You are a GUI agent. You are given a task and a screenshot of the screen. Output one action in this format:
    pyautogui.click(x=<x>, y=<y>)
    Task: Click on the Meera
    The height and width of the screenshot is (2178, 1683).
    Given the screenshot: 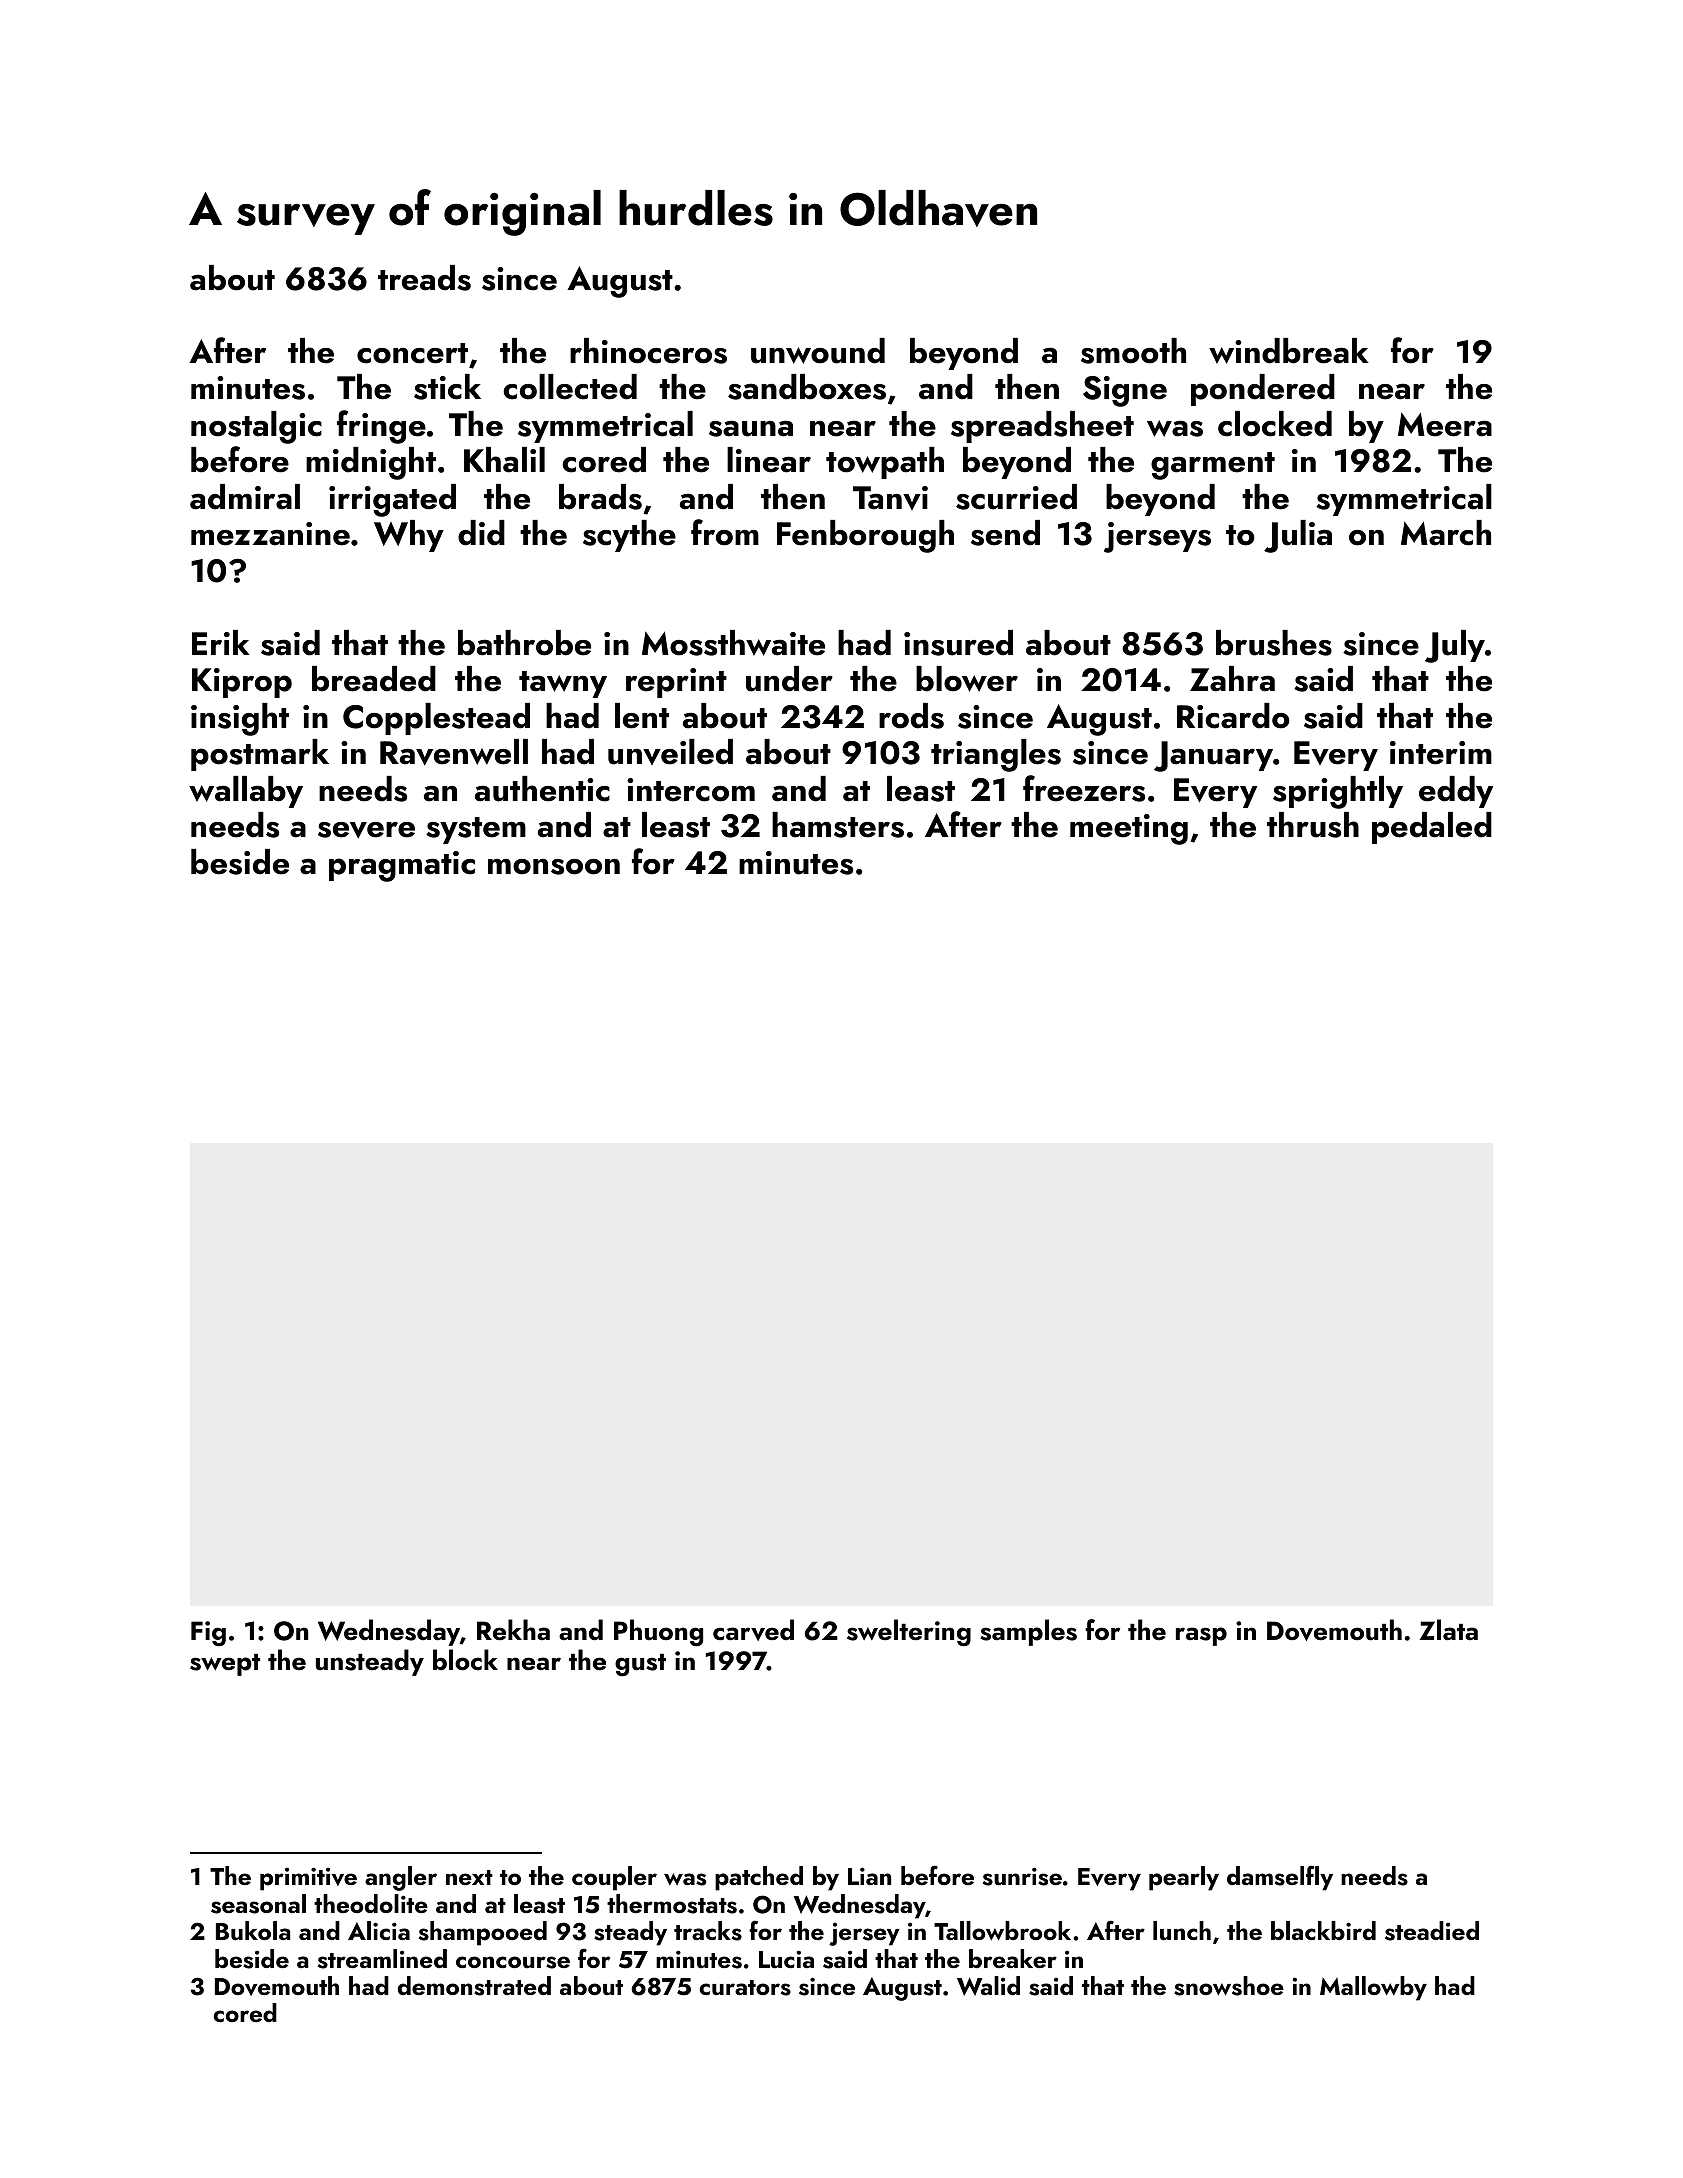 What is the action you would take?
    pyautogui.click(x=1445, y=425)
